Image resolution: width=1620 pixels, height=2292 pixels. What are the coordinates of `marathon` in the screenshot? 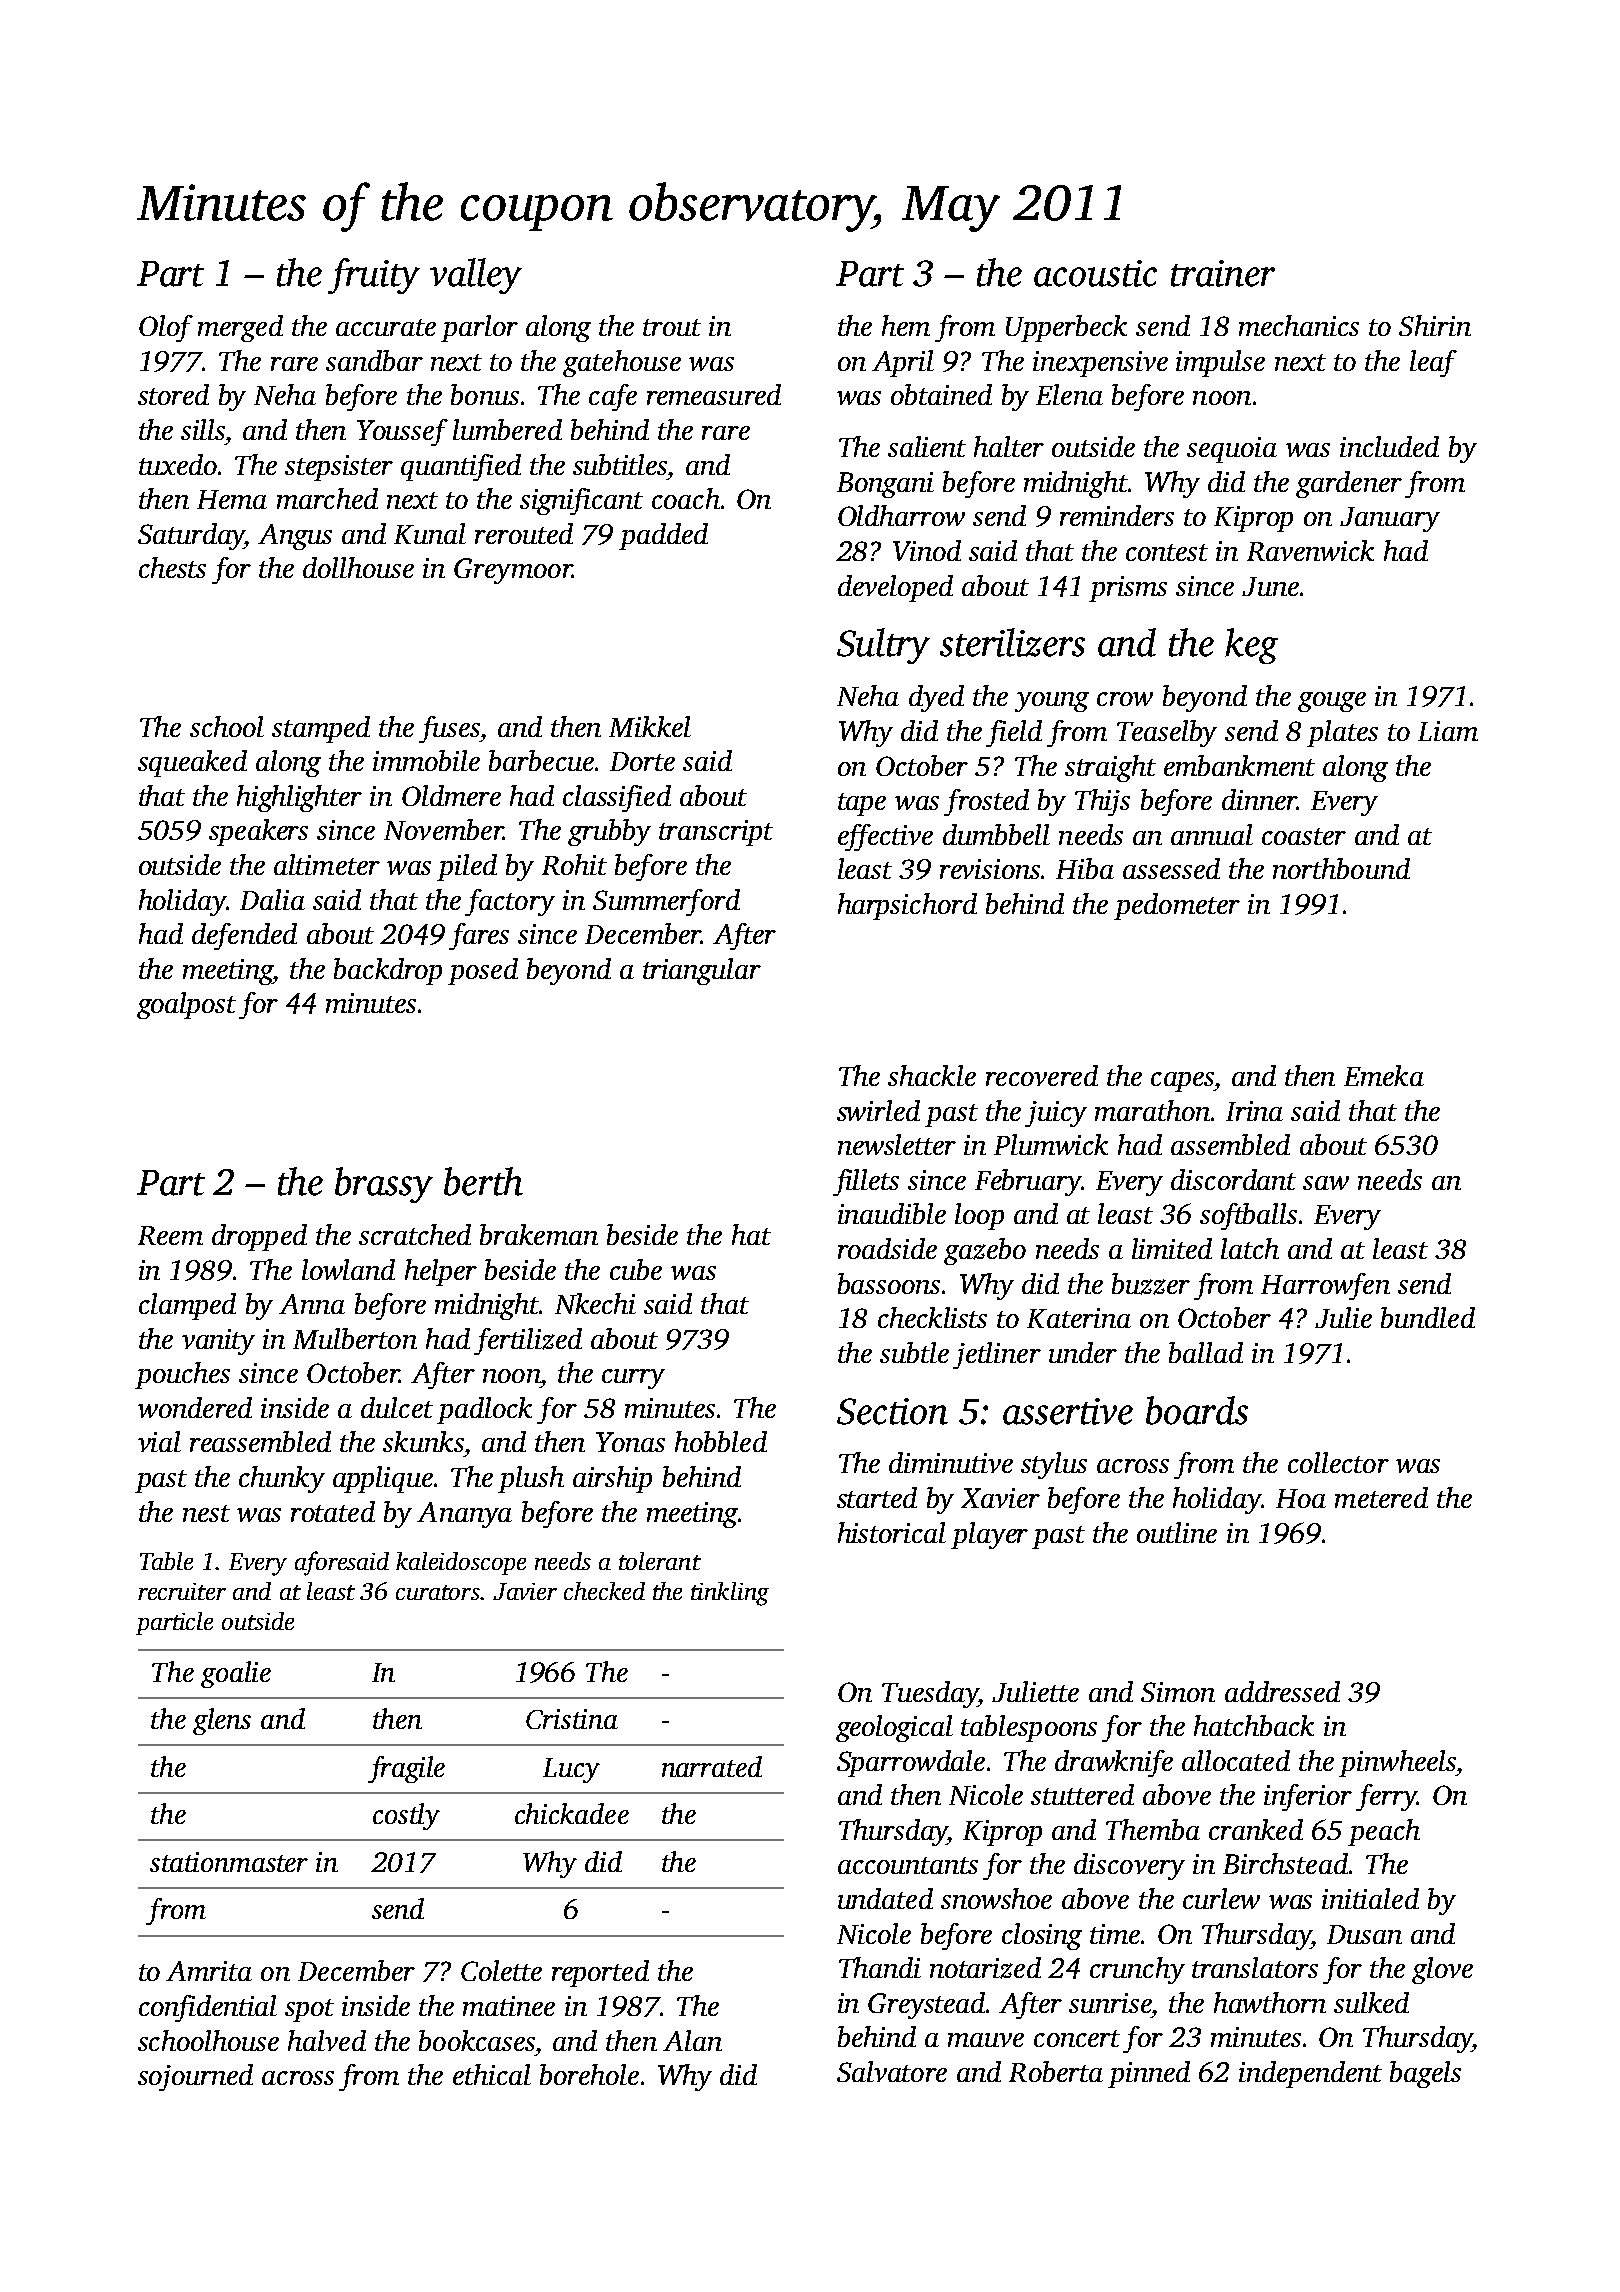 It's located at (1152, 1110).
